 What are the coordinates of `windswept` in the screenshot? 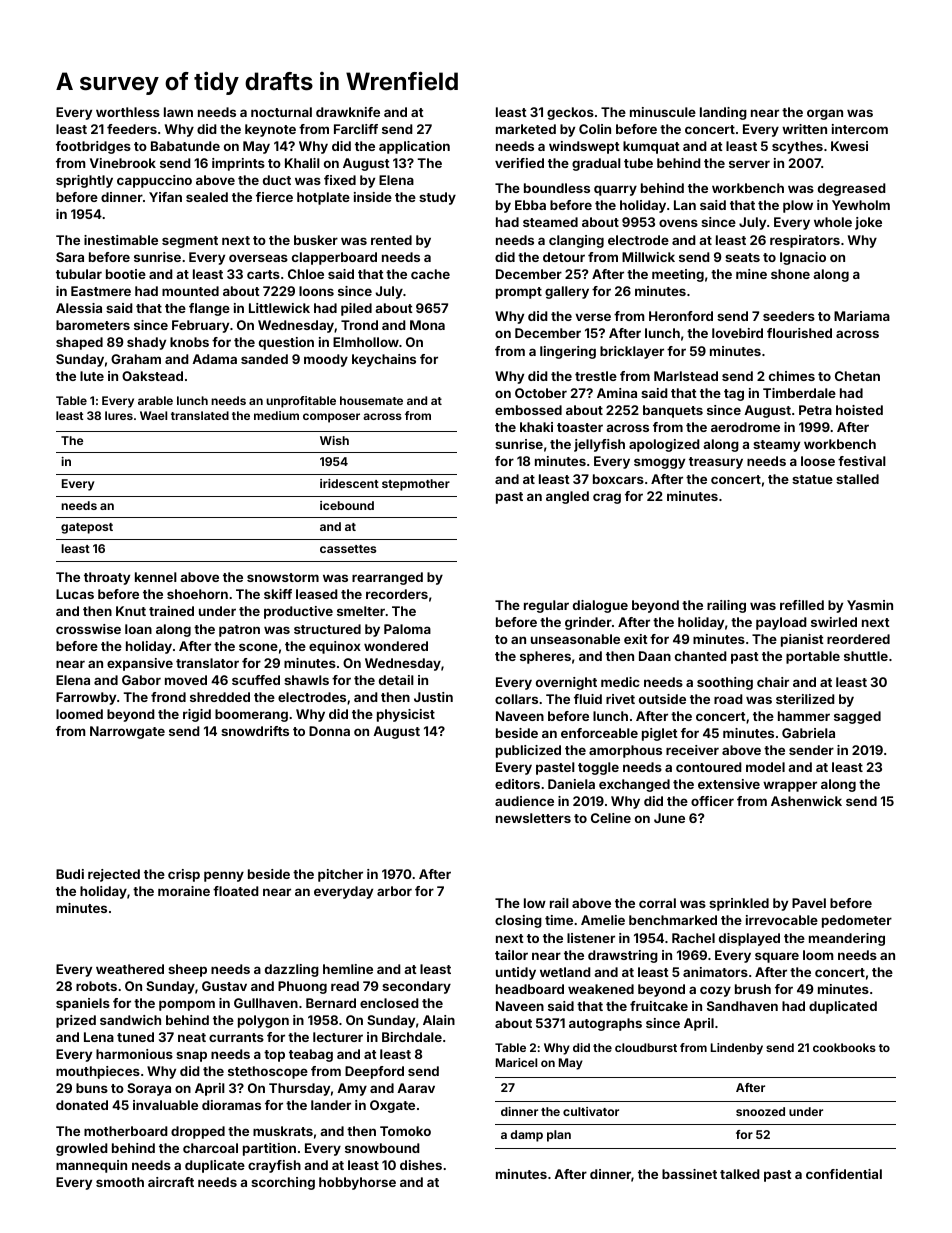 It's located at (584, 147).
